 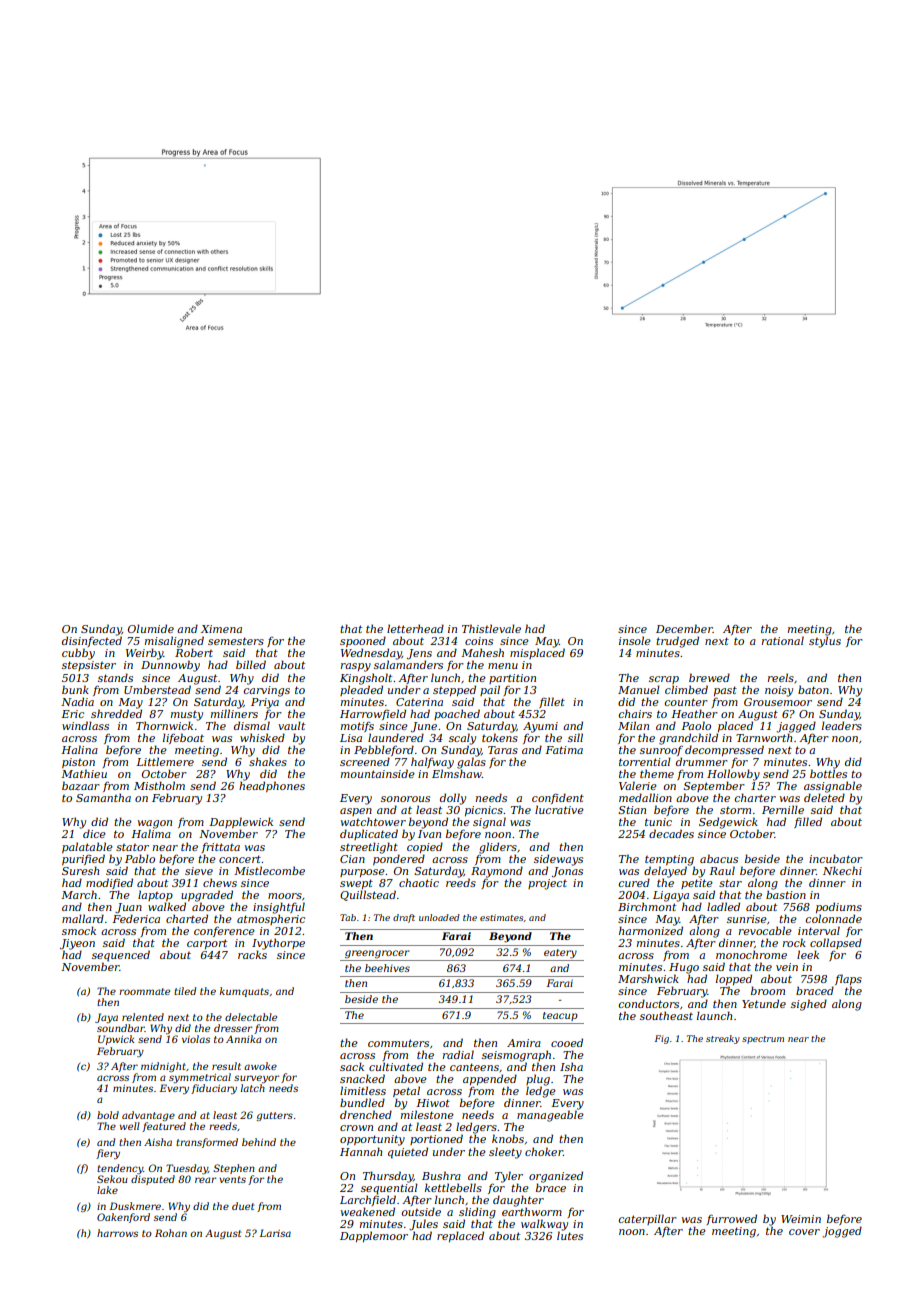 I want to click on midnight, so click(x=163, y=1067).
